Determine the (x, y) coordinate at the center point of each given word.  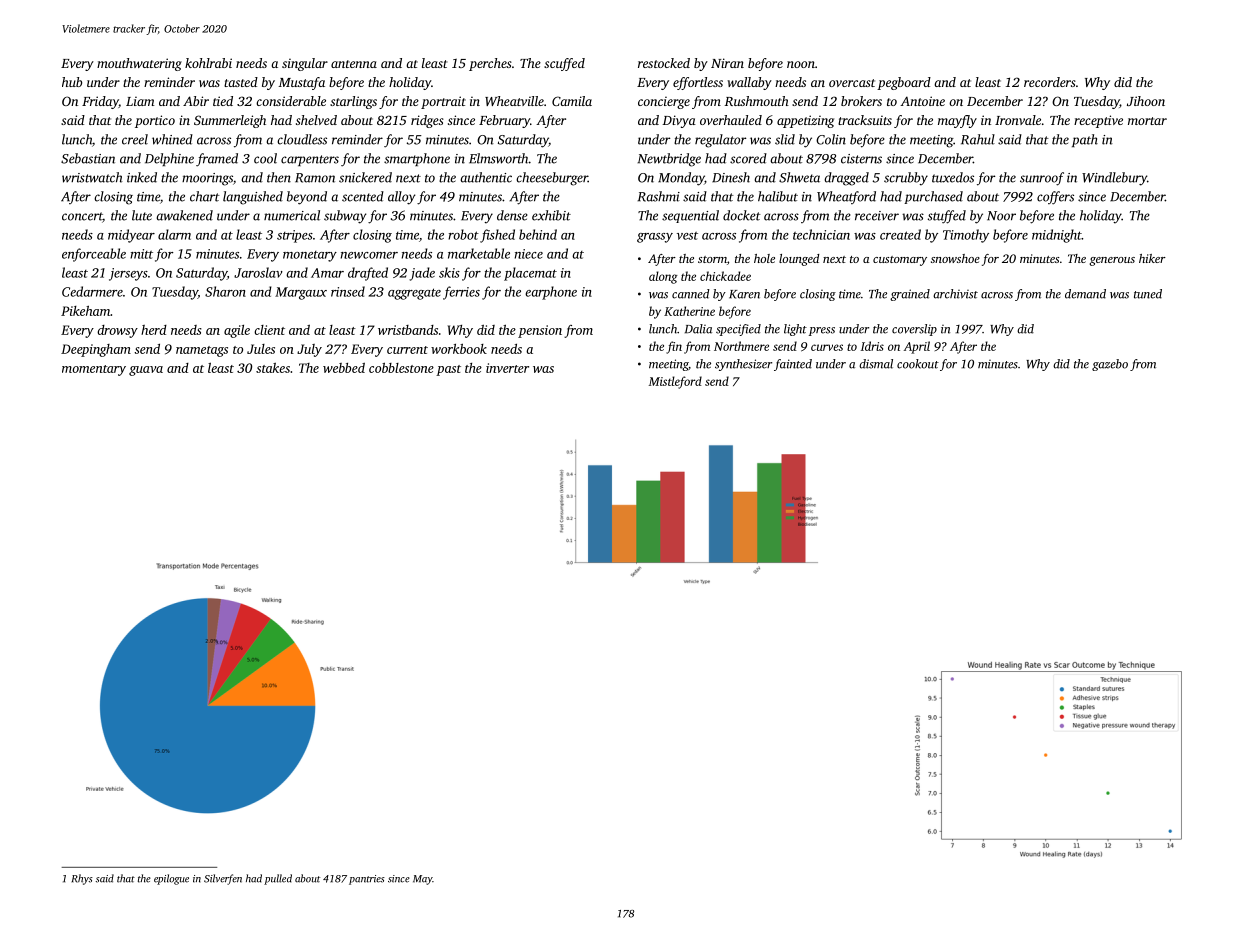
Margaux (301, 293)
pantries (367, 880)
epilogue (171, 879)
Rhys (82, 879)
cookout (918, 364)
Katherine (689, 311)
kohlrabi (208, 63)
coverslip (914, 330)
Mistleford (675, 382)
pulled (278, 879)
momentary (94, 370)
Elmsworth (499, 158)
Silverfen (223, 879)
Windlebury (1114, 179)
